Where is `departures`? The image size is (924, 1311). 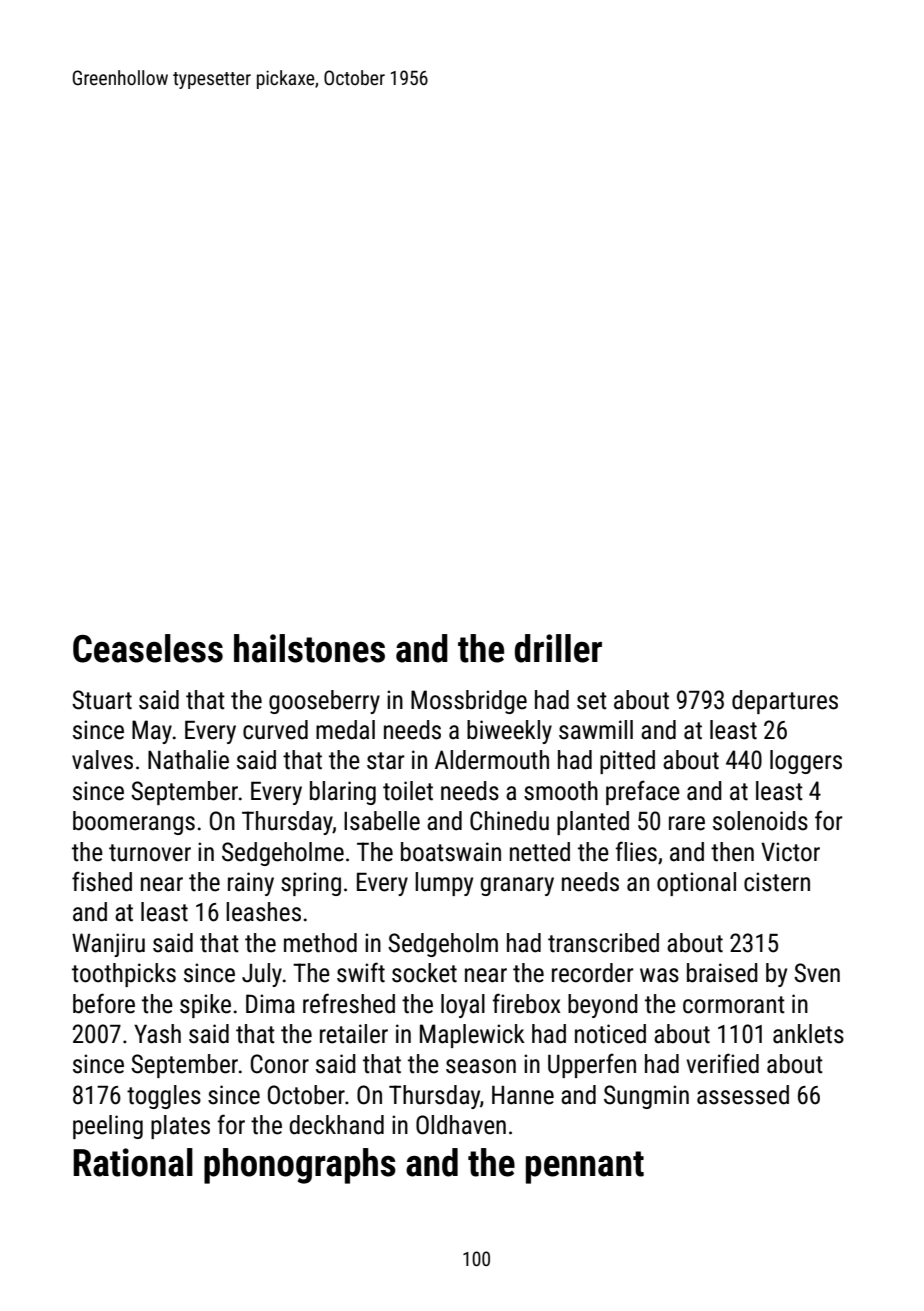
departures is located at coordinates (785, 702).
